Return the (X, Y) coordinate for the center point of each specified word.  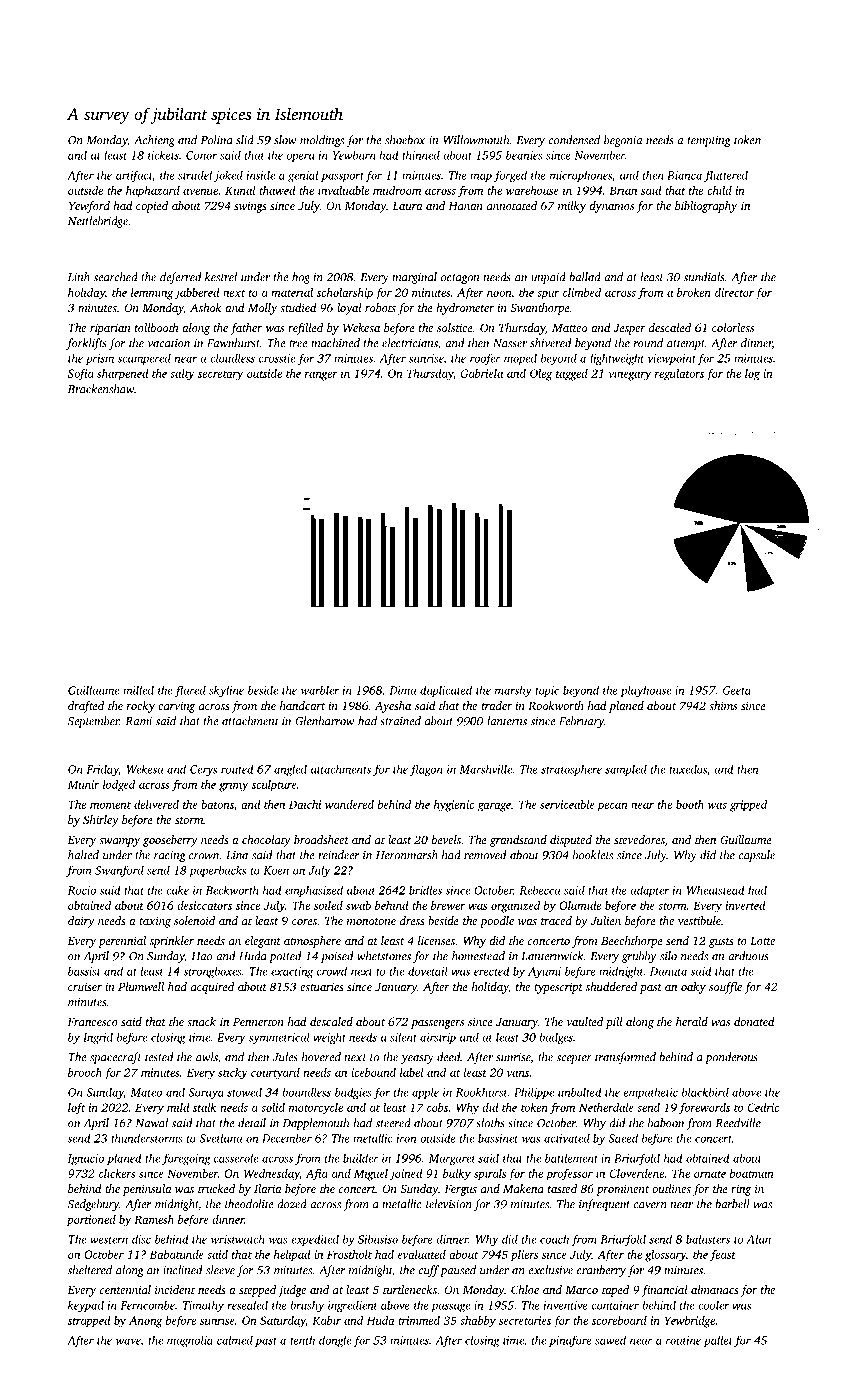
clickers (117, 1173)
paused (458, 1271)
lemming (152, 294)
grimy (233, 786)
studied (298, 307)
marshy (513, 691)
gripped (748, 806)
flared (190, 691)
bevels (446, 839)
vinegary (629, 375)
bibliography (706, 207)
